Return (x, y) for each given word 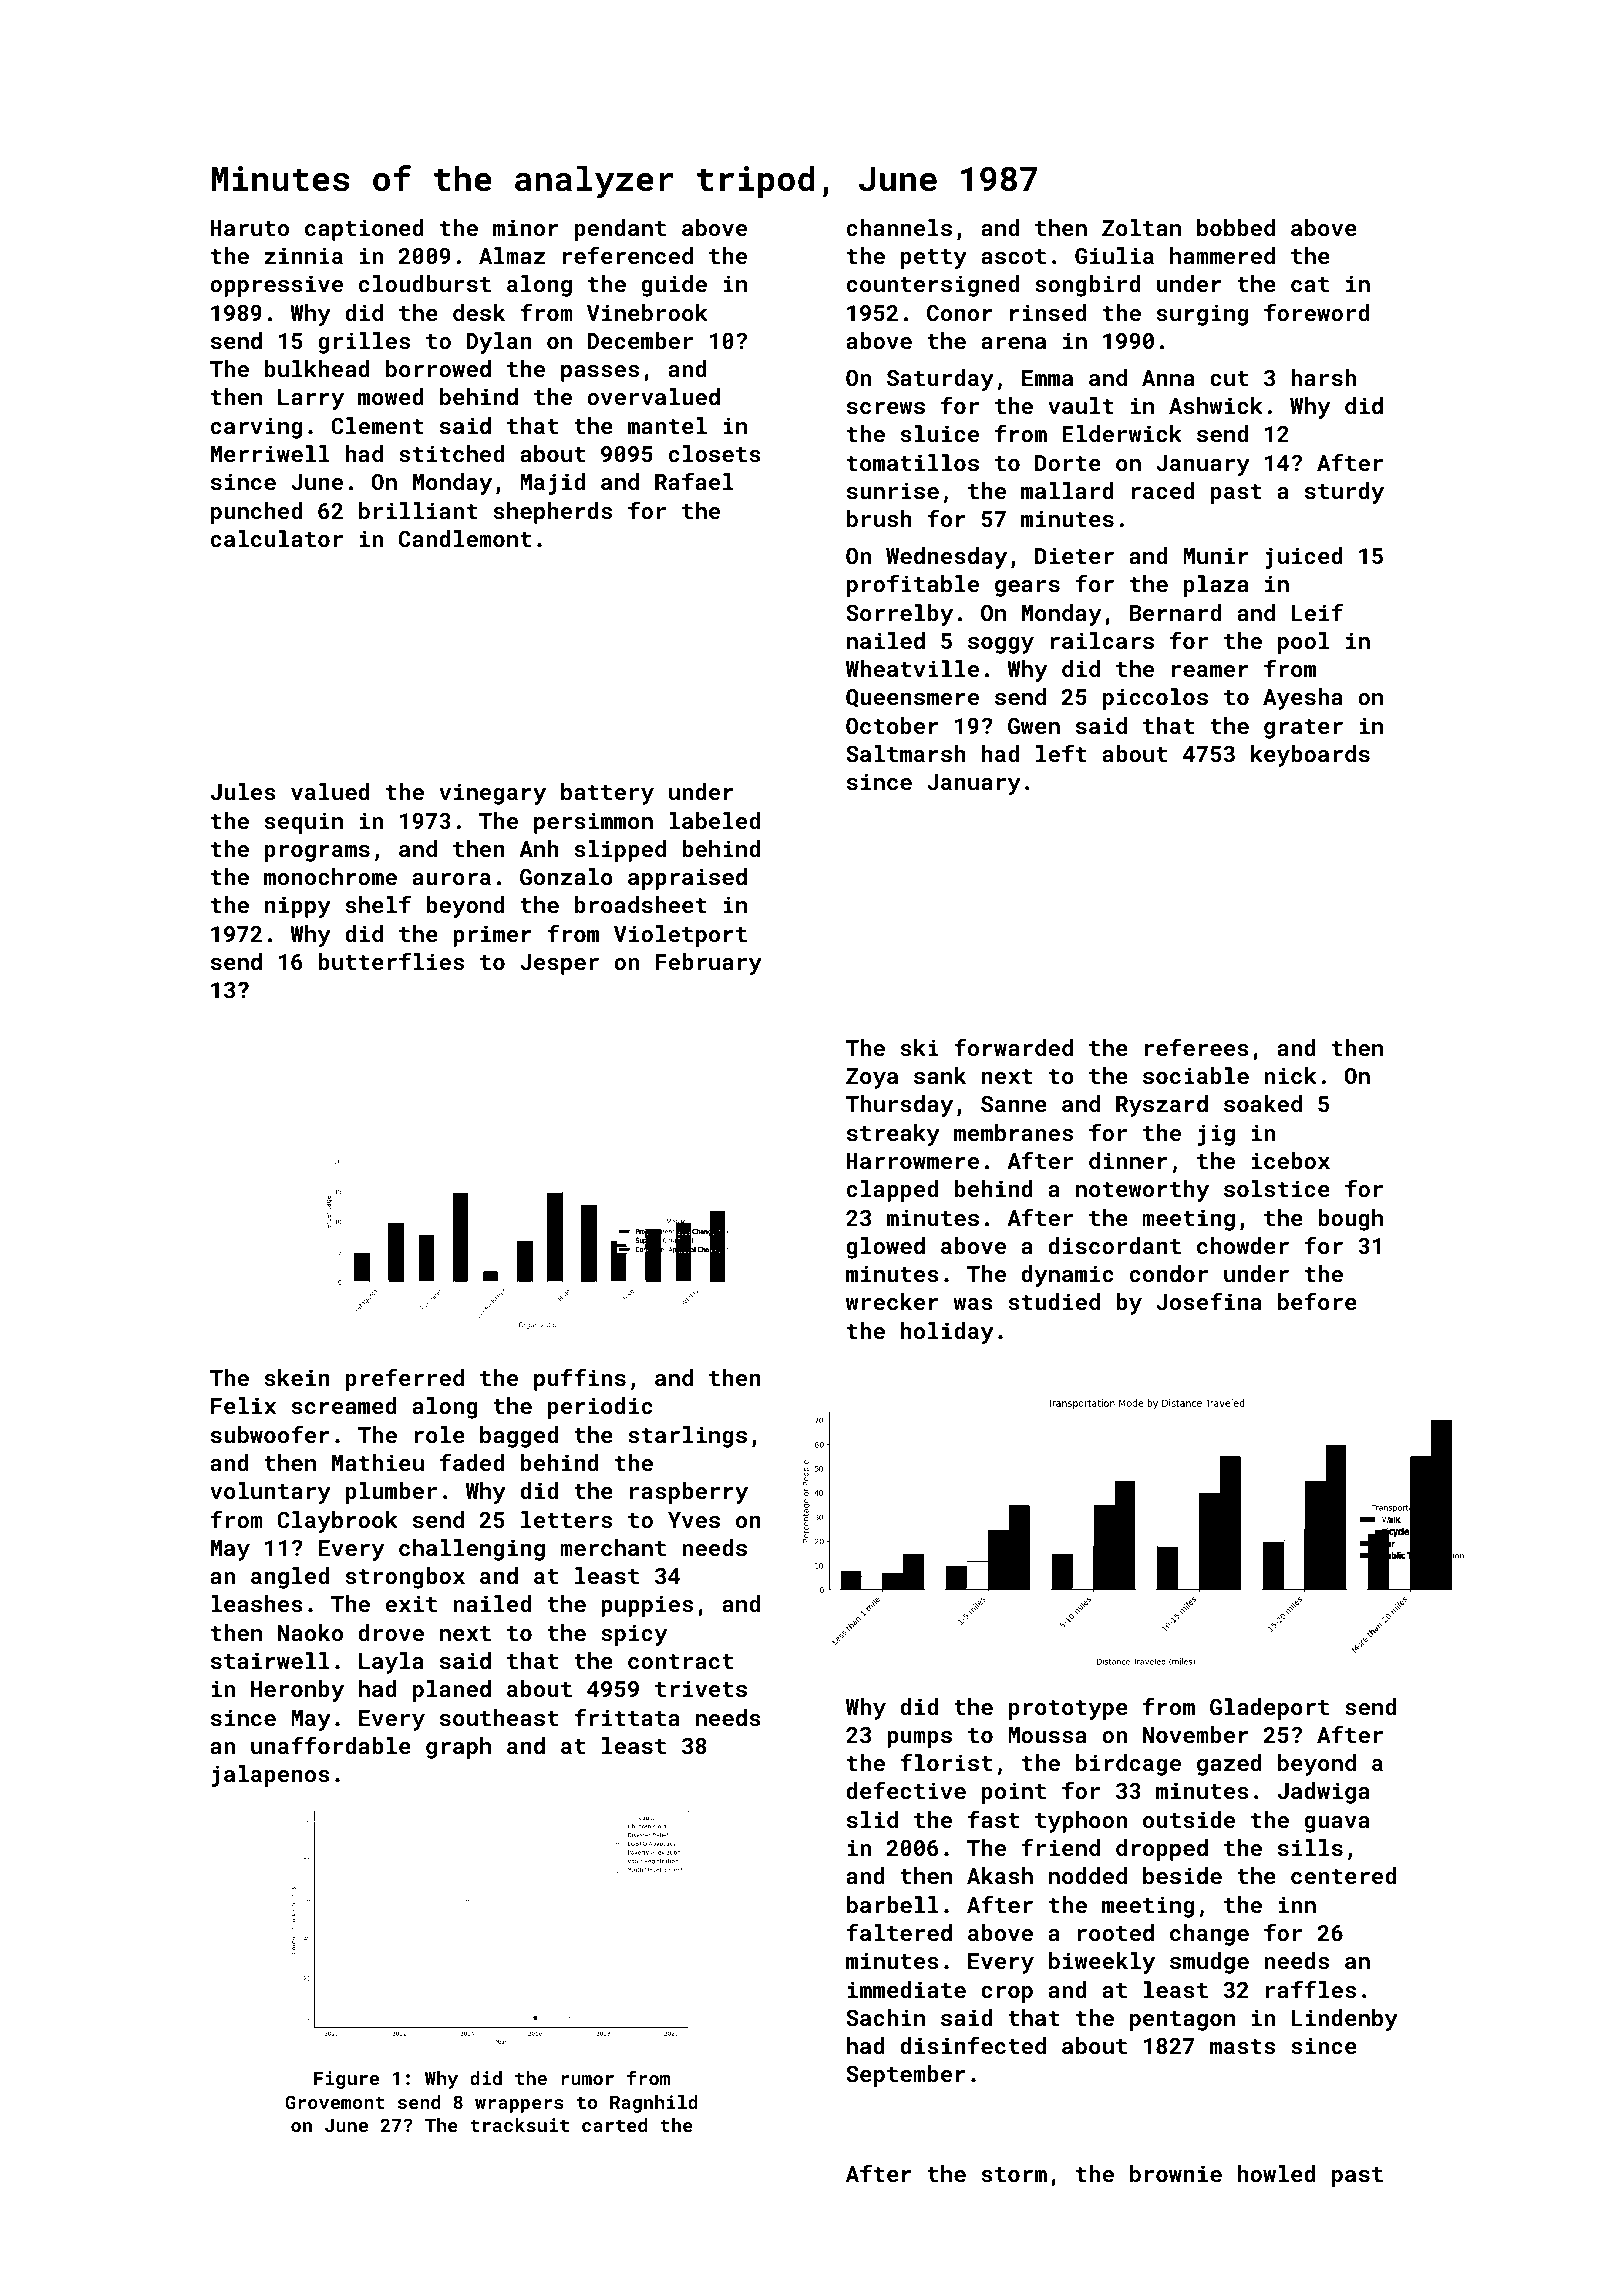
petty (934, 259)
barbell (893, 1904)
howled (1277, 2173)
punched (256, 513)
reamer (1210, 671)
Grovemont (335, 2102)
